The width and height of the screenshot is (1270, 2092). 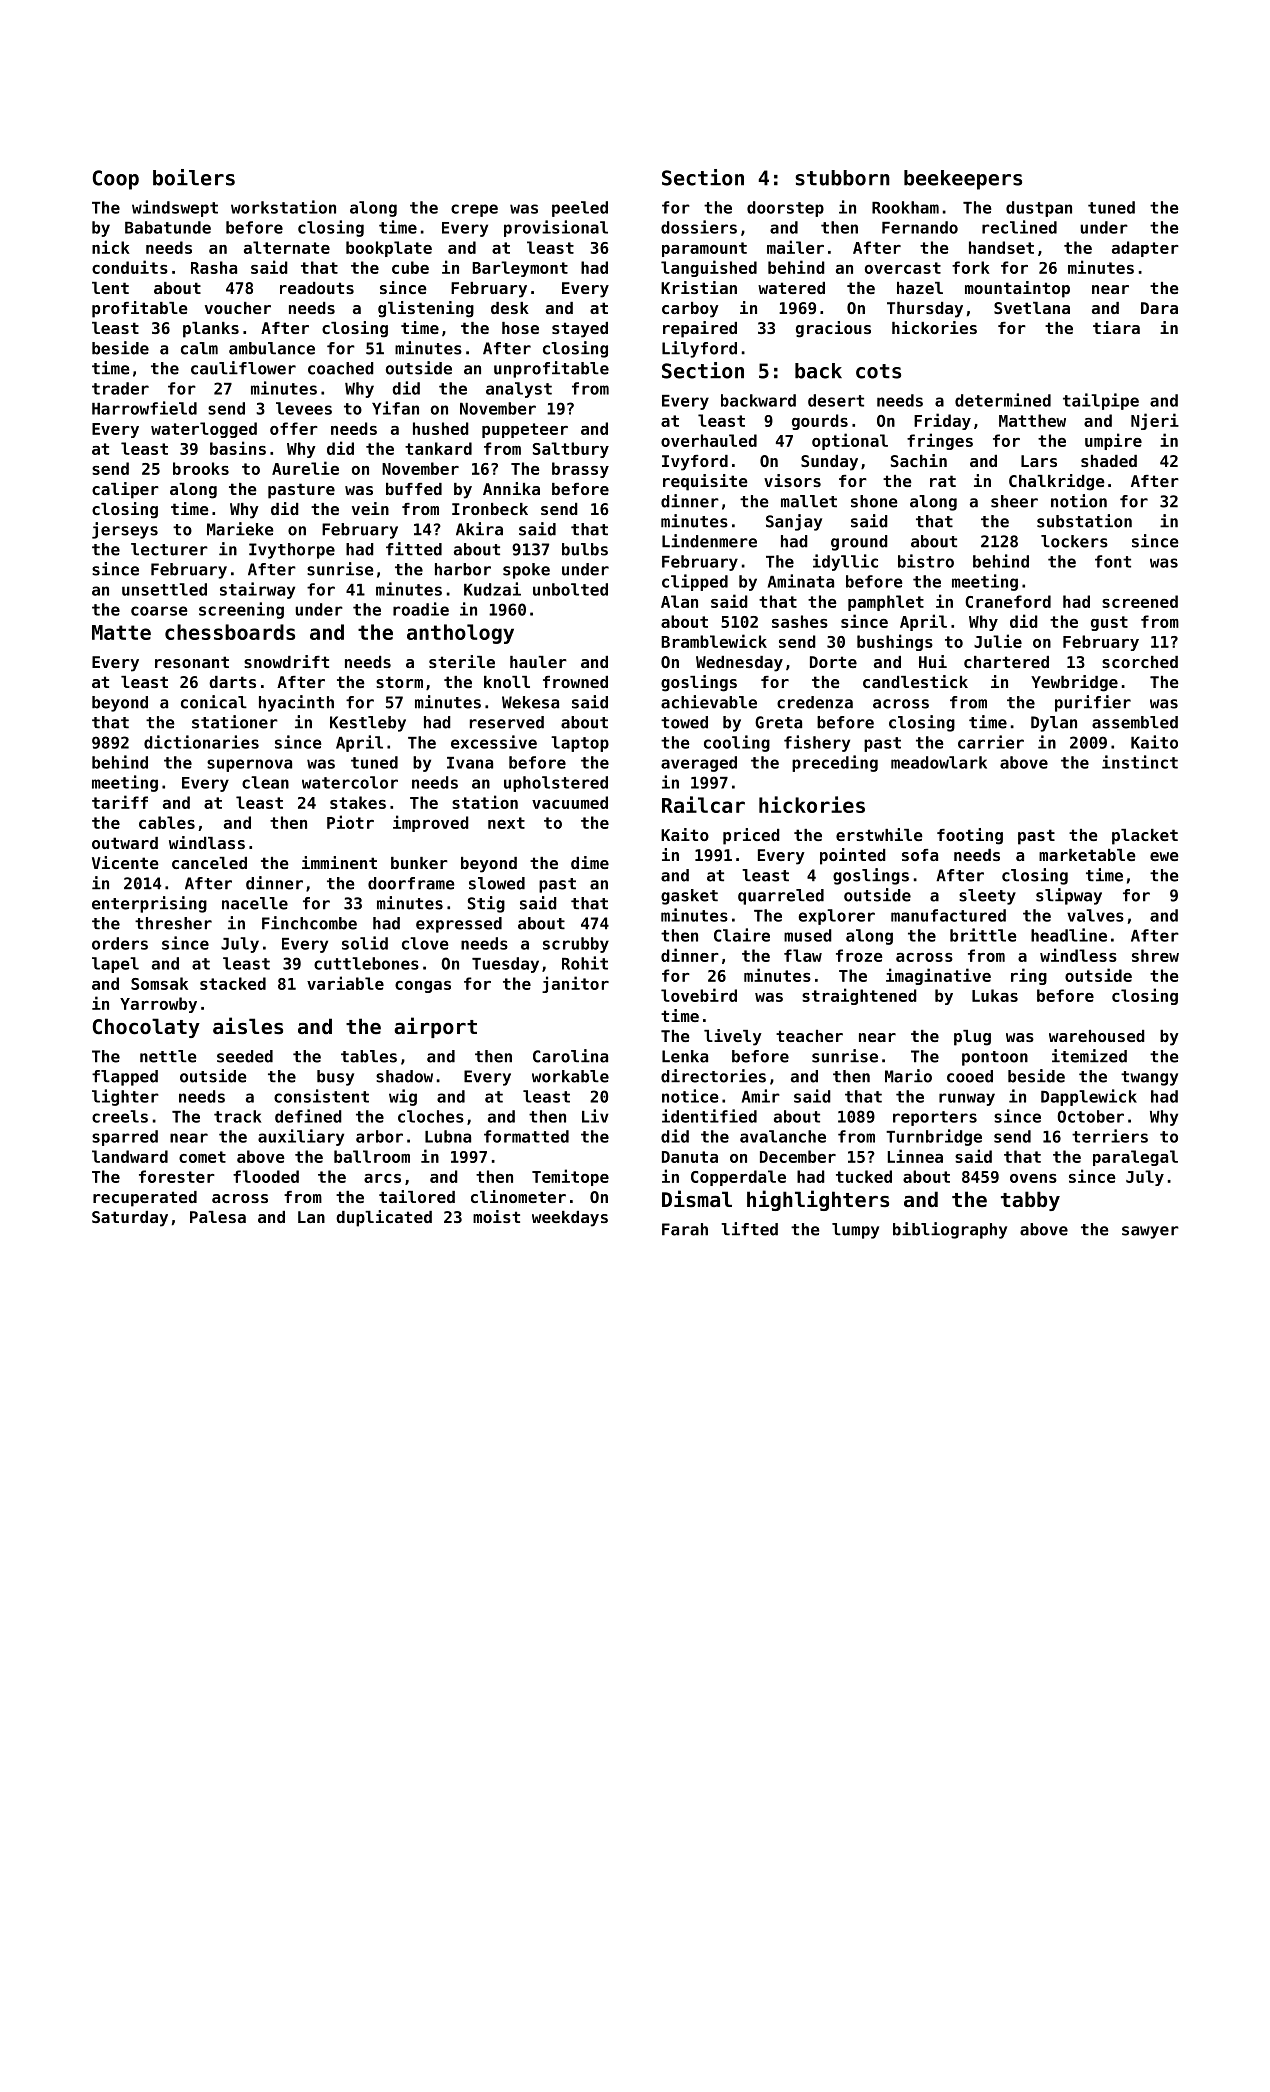 What do you see at coordinates (879, 834) in the screenshot?
I see `erstwhile` at bounding box center [879, 834].
